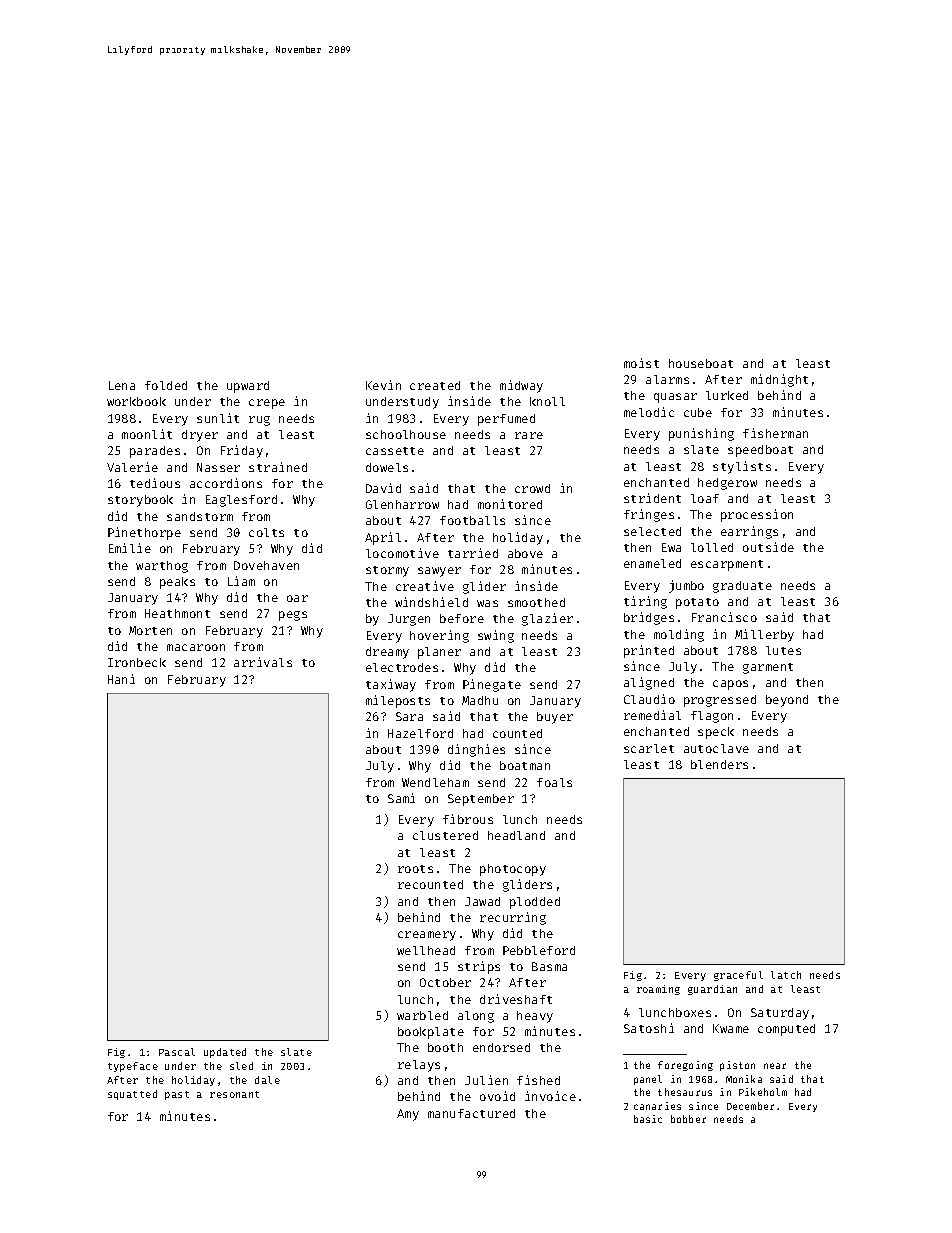 The image size is (952, 1233). I want to click on midway, so click(521, 386).
